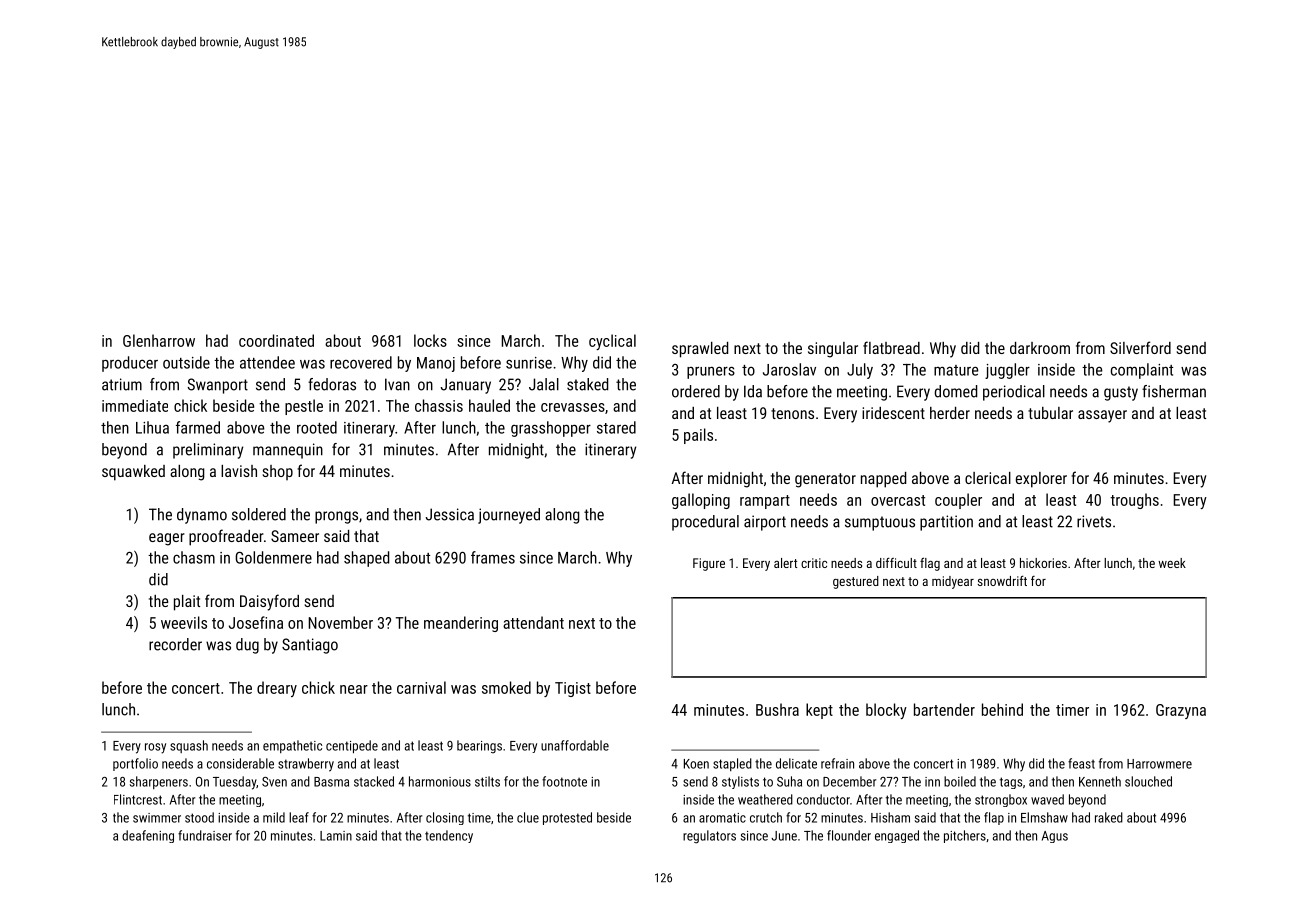 The width and height of the screenshot is (1308, 924). Describe the element at coordinates (944, 709) in the screenshot. I see `bartender` at that location.
